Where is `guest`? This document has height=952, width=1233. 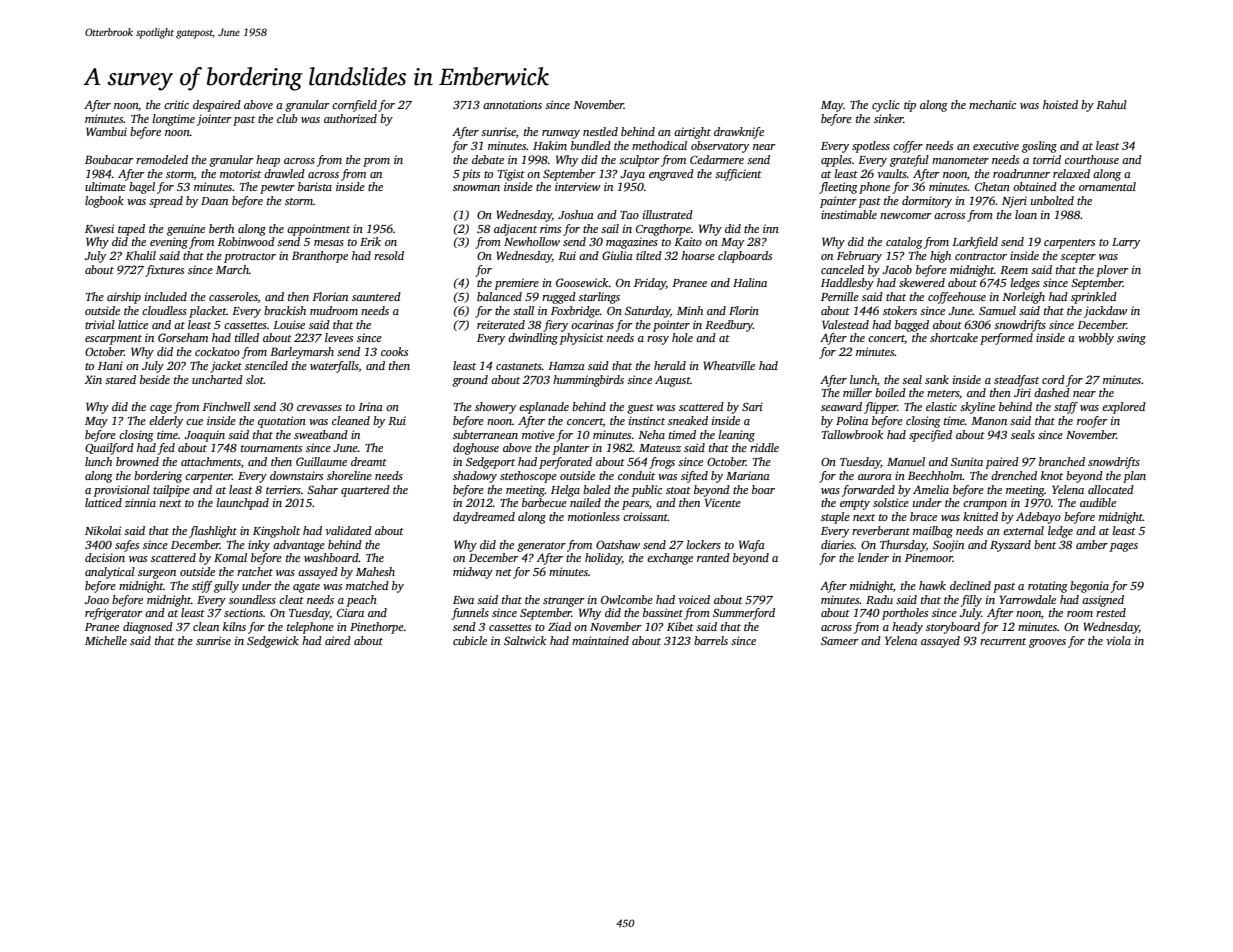 guest is located at coordinates (640, 409).
